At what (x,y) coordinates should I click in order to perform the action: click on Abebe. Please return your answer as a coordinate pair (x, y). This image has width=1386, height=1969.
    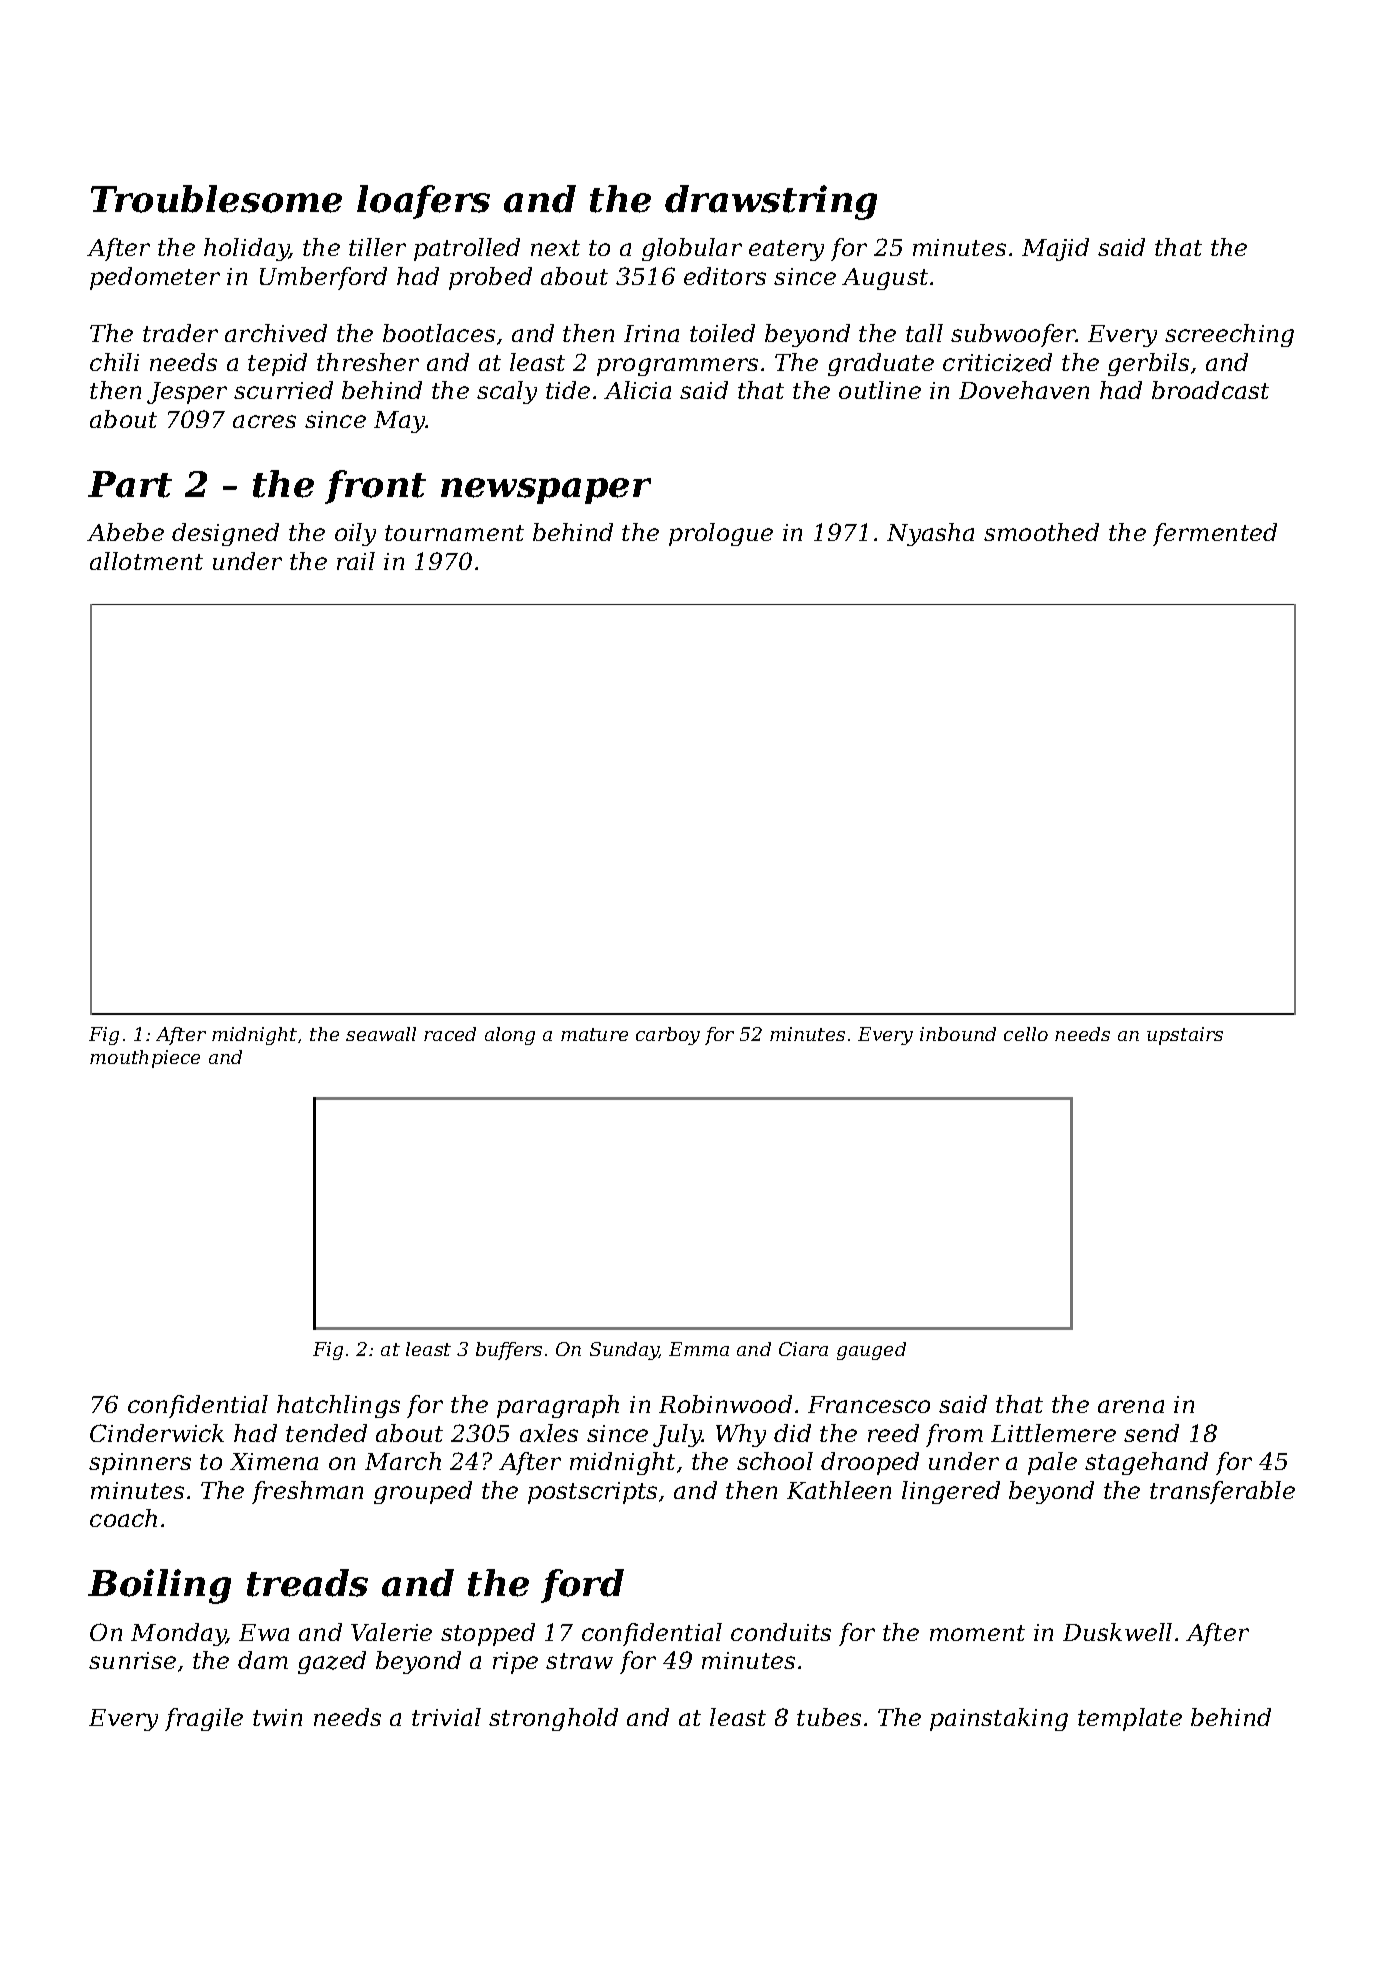
    Looking at the image, I should click on (125, 532).
